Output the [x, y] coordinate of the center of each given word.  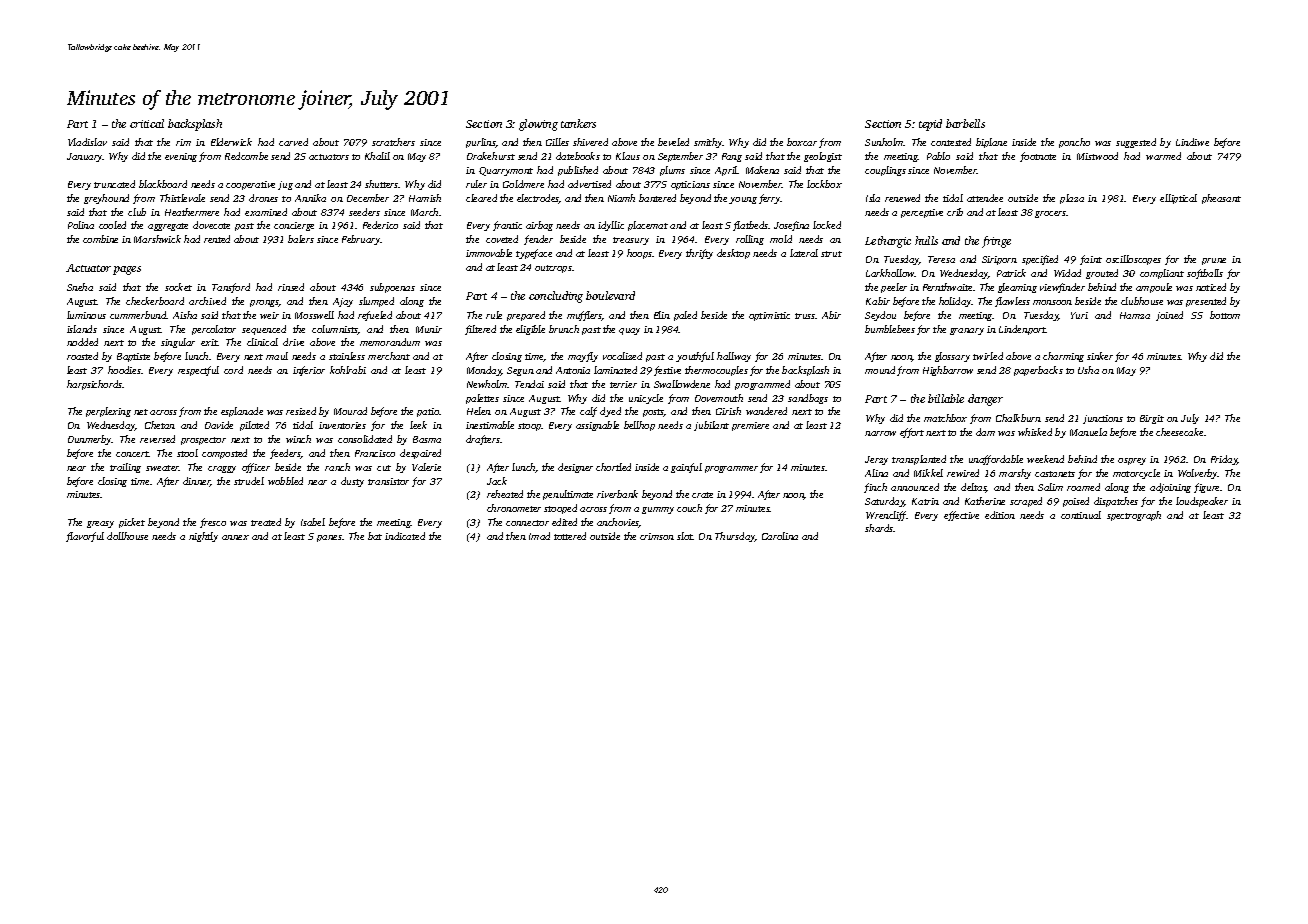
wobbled [285, 481]
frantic [507, 226]
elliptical [1178, 199]
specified [1040, 260]
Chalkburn [1018, 418]
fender [538, 240]
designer [575, 468]
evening [181, 157]
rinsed [291, 287]
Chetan [160, 425]
